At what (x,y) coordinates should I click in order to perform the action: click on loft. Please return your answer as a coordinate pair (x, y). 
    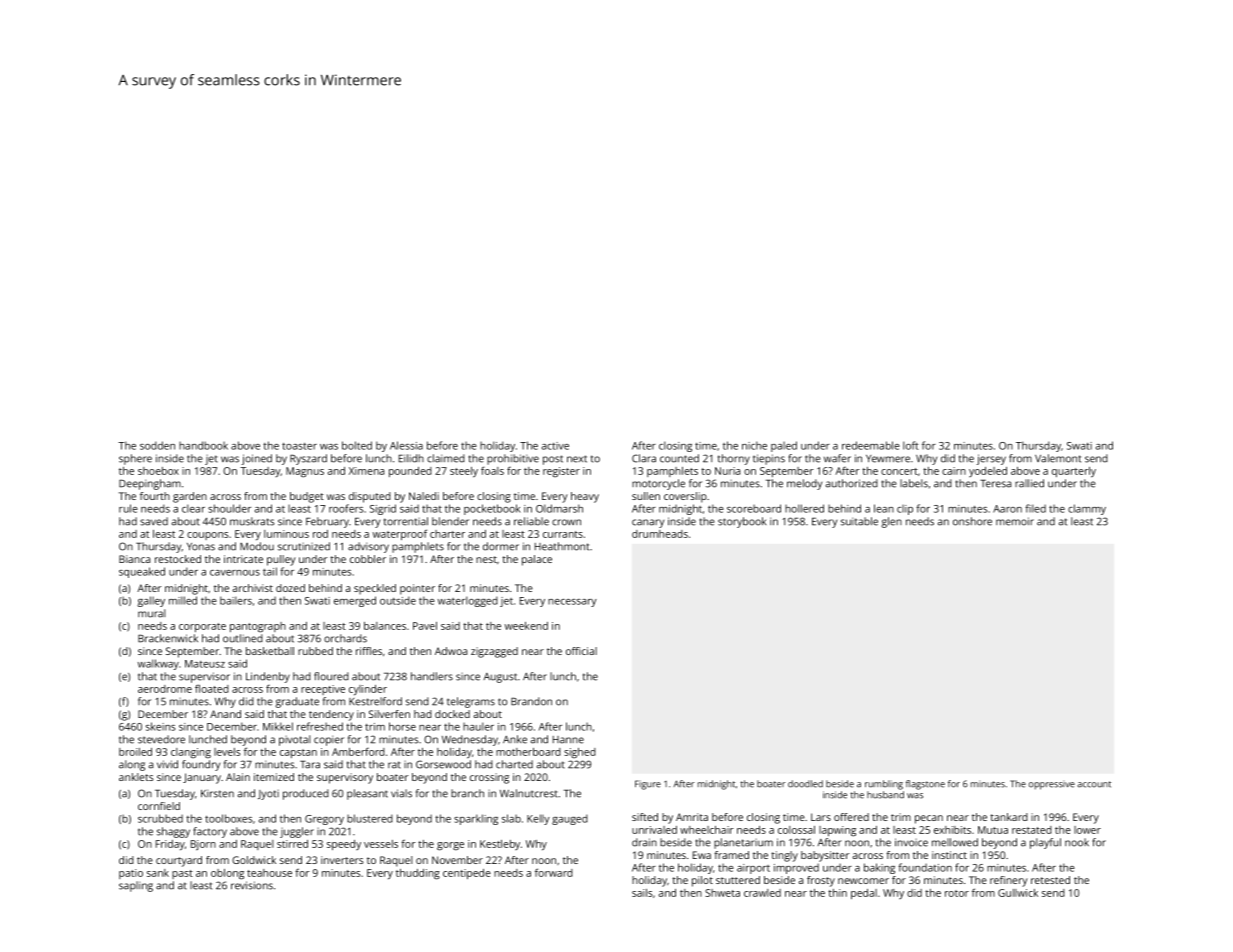
    Looking at the image, I should click on (911, 445).
